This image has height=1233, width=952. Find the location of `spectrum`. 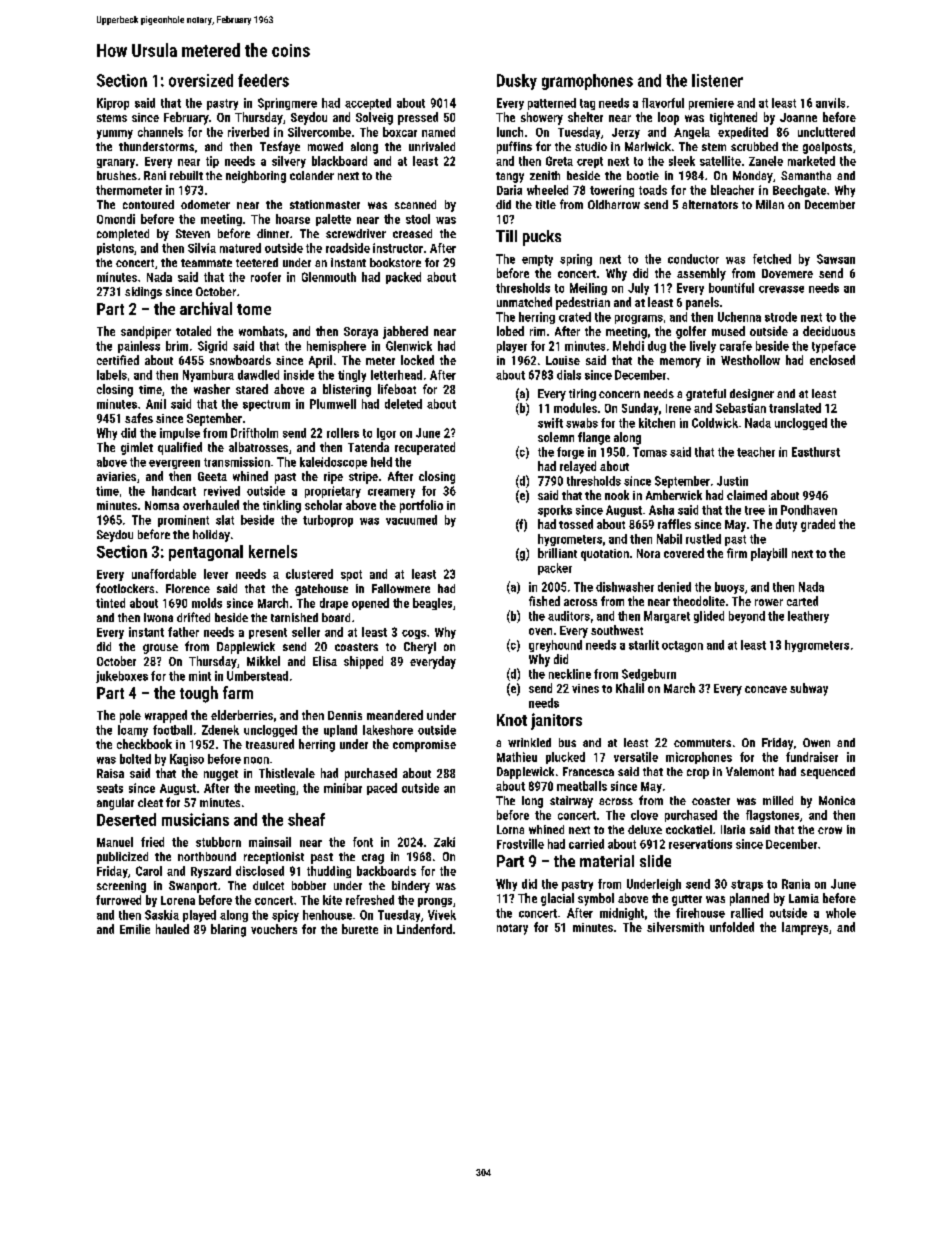

spectrum is located at coordinates (266, 405).
